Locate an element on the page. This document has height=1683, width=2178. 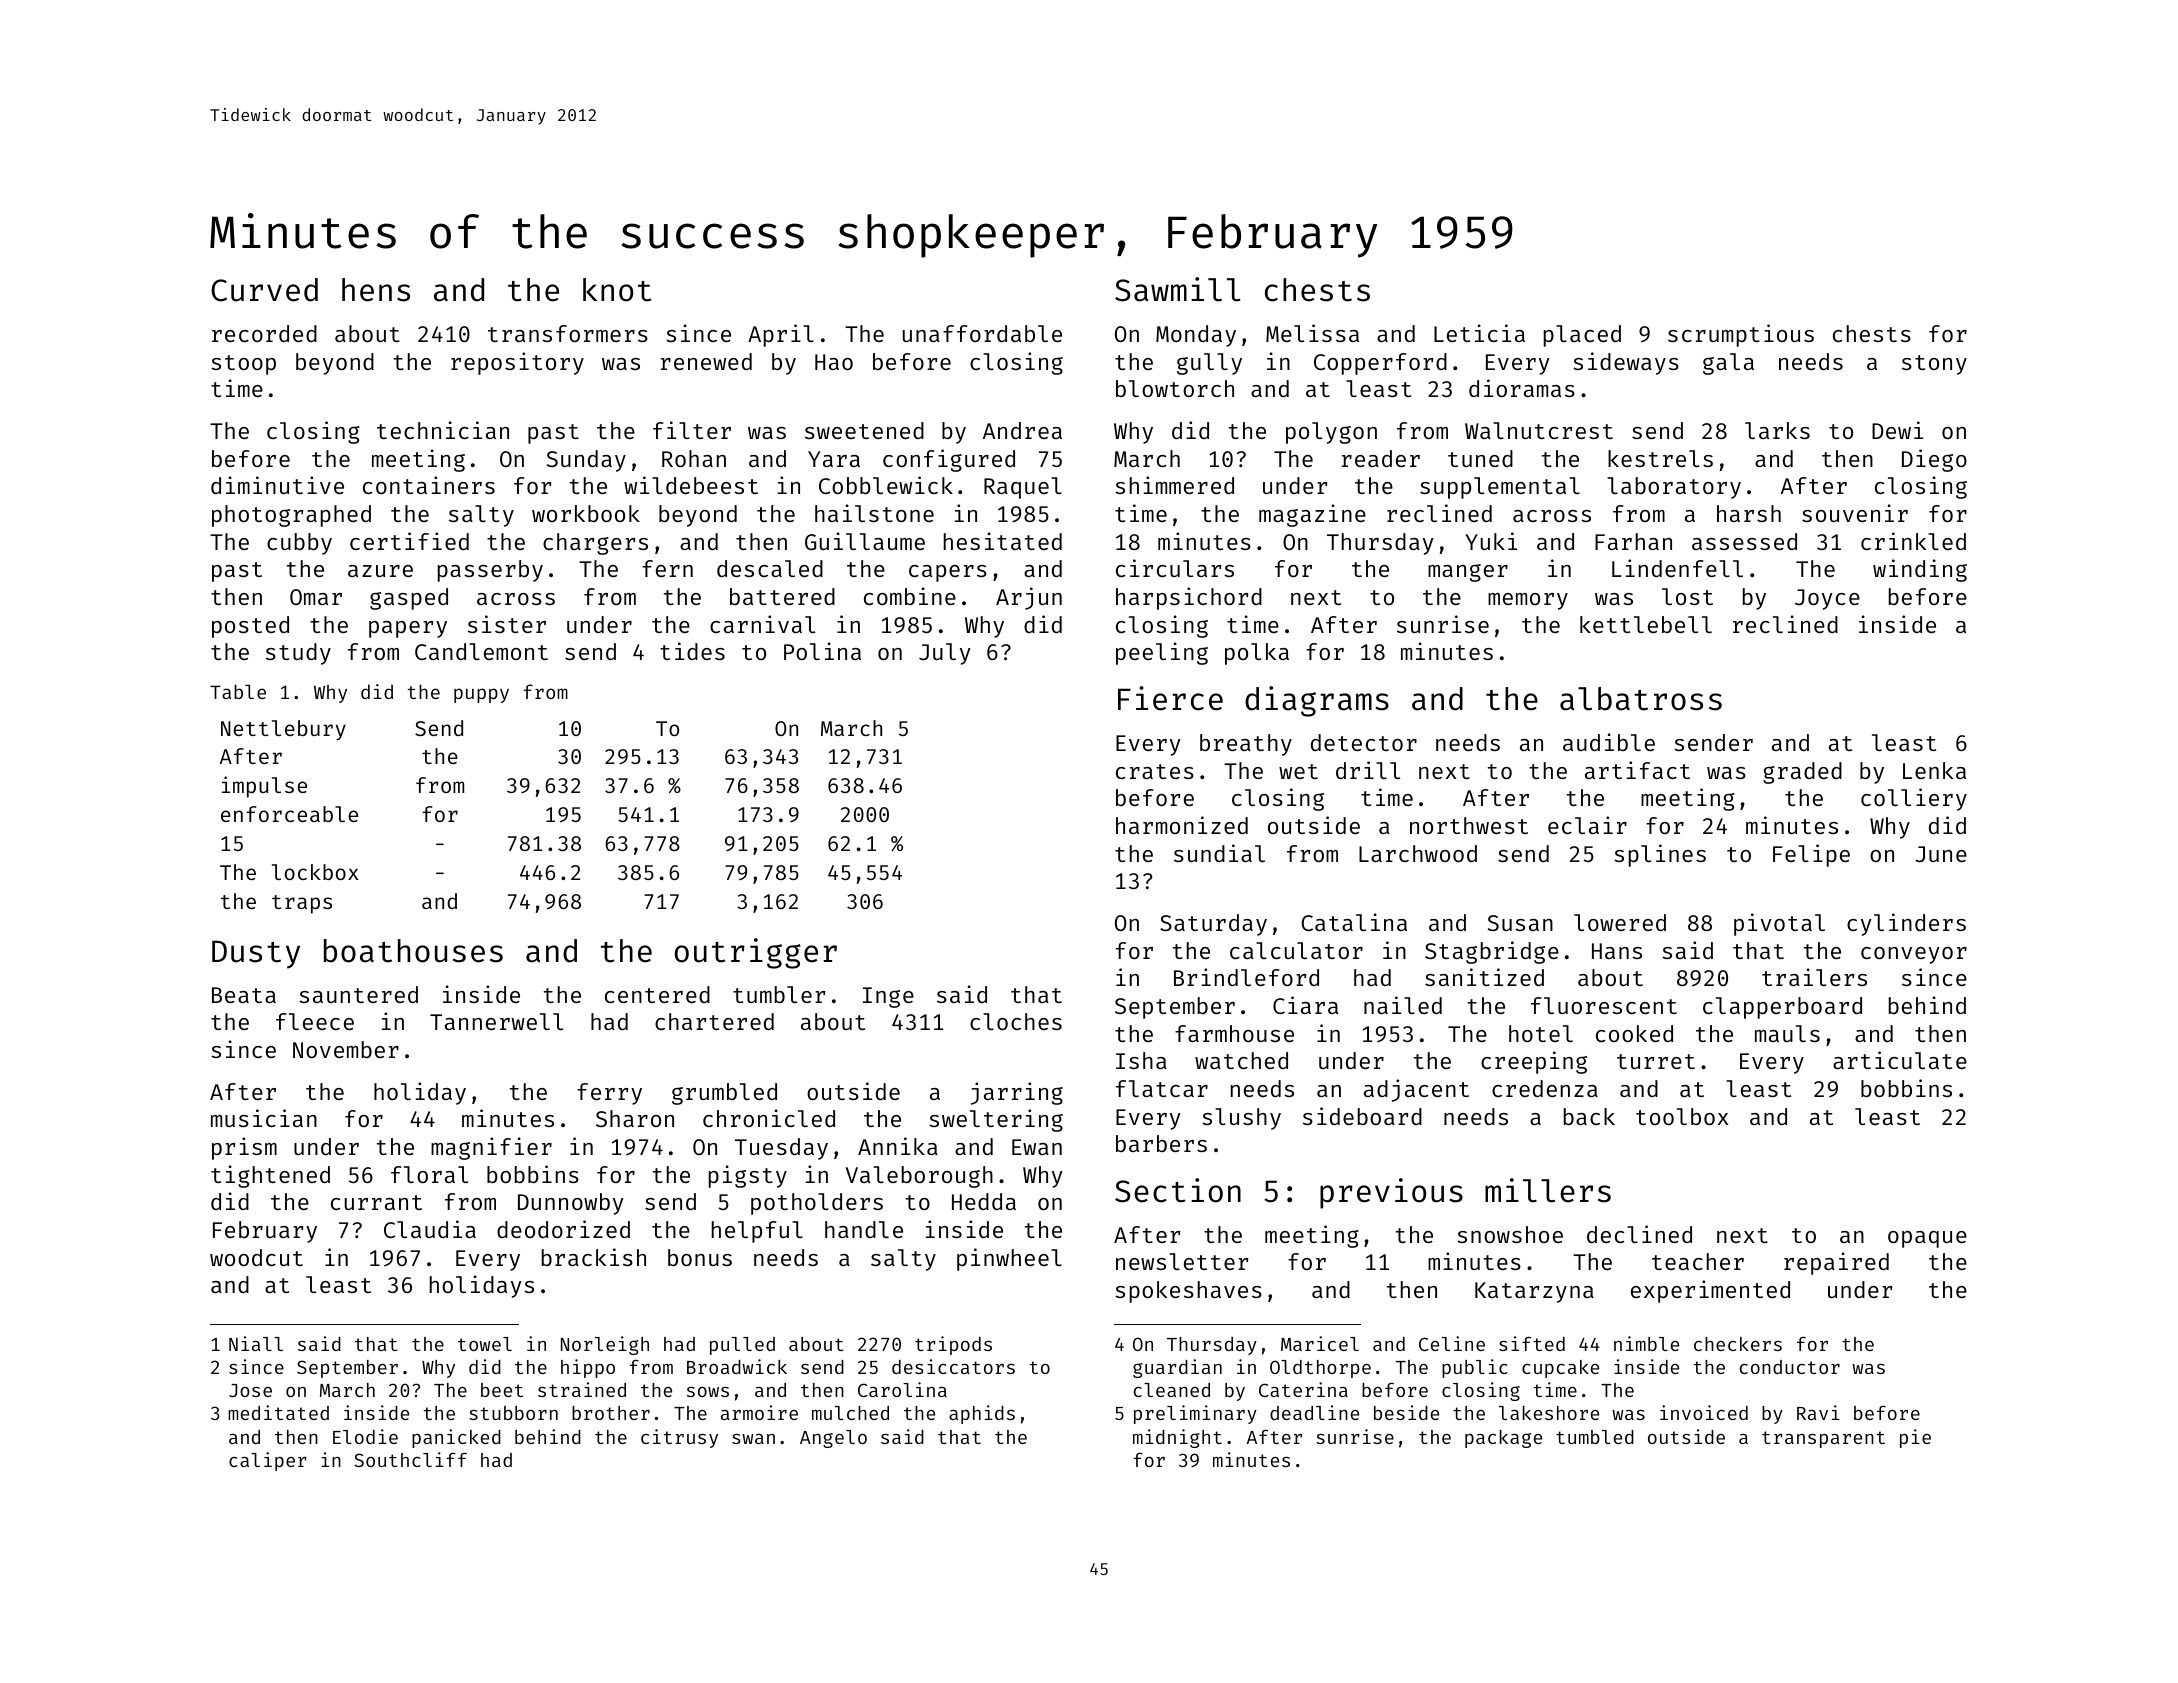
November is located at coordinates (346, 1049).
